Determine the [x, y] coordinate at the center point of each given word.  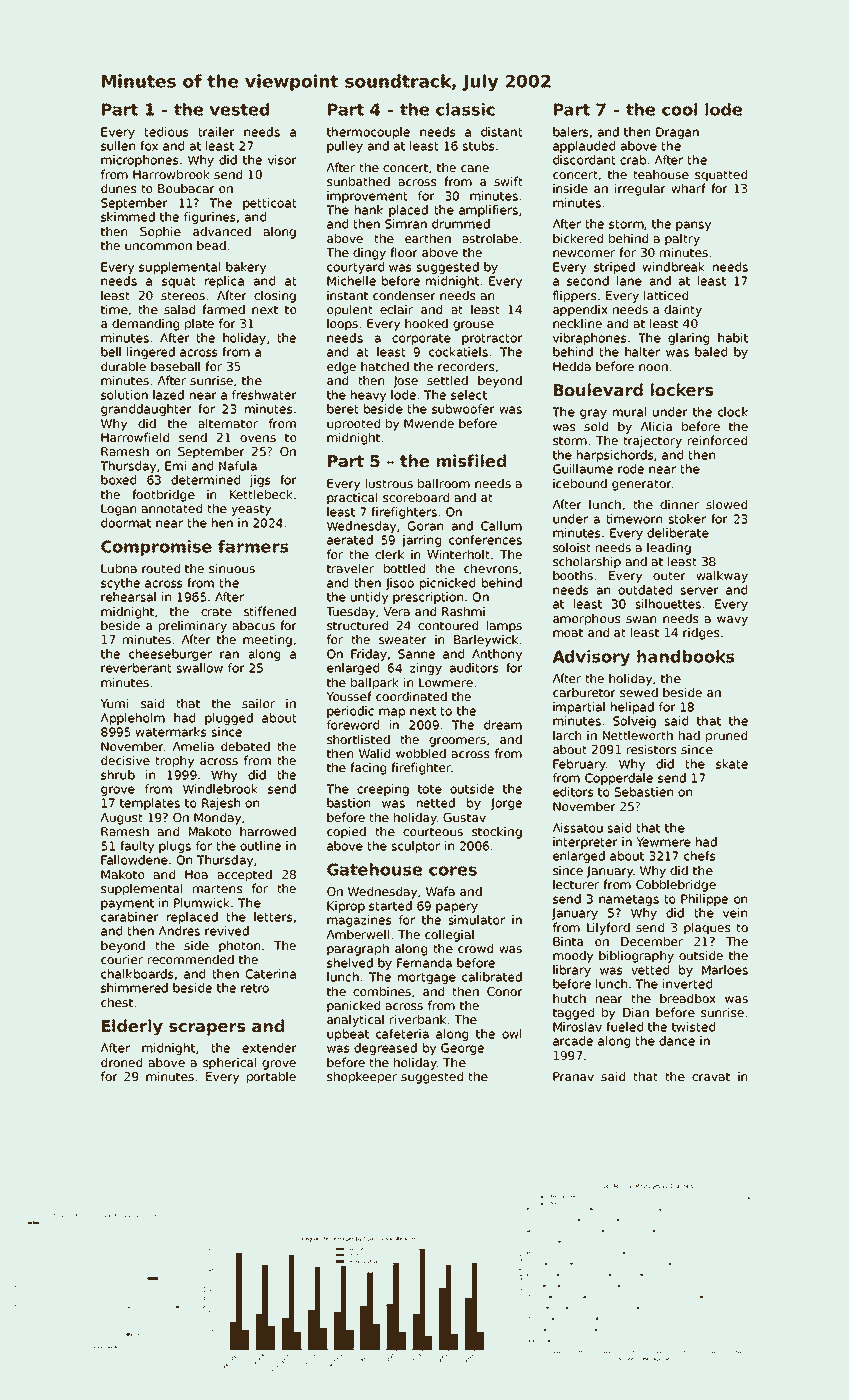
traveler [350, 568]
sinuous [232, 568]
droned [121, 1062]
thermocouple [368, 133]
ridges [701, 633]
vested [239, 109]
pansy [693, 226]
